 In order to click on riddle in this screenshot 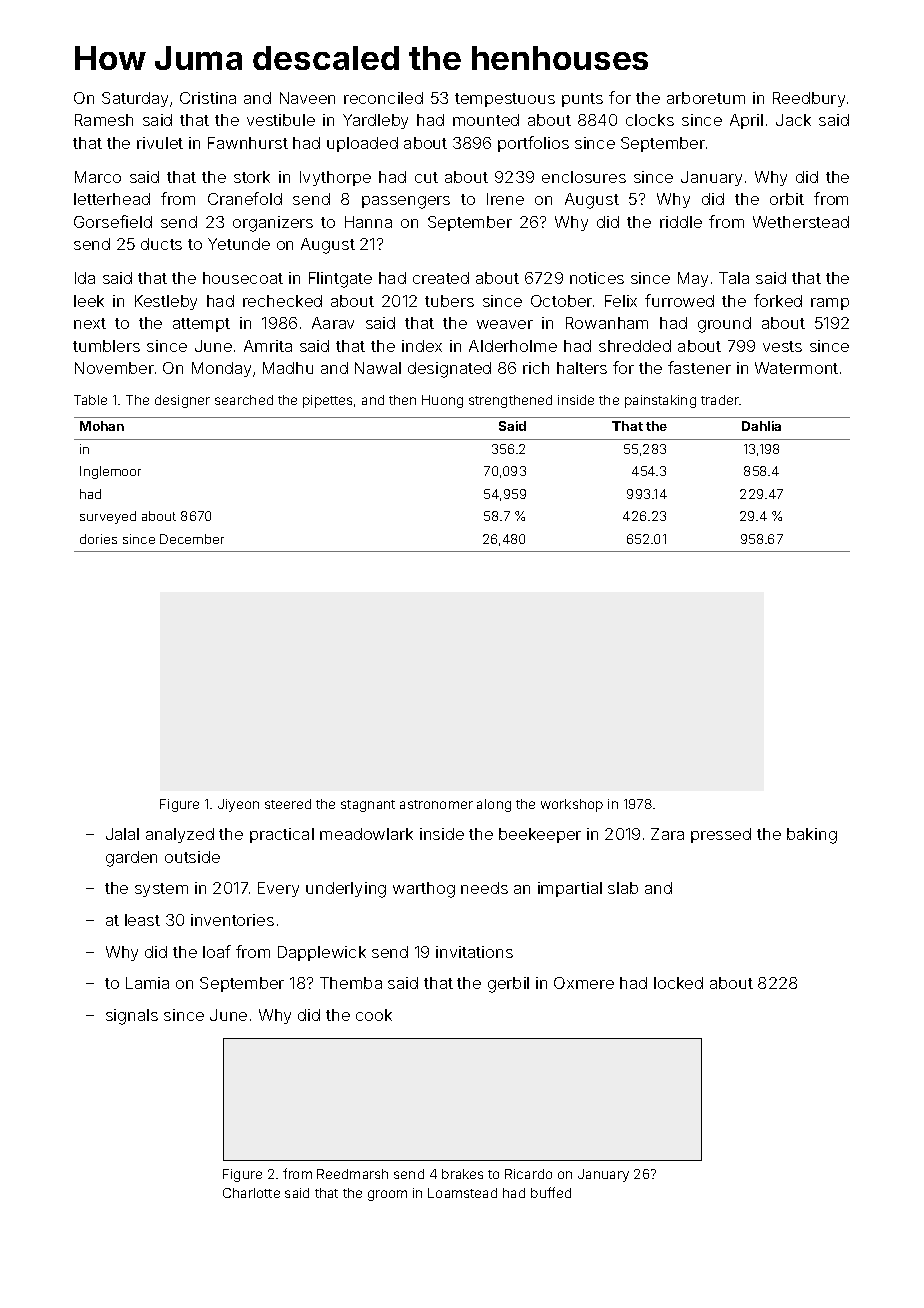, I will do `click(681, 222)`.
